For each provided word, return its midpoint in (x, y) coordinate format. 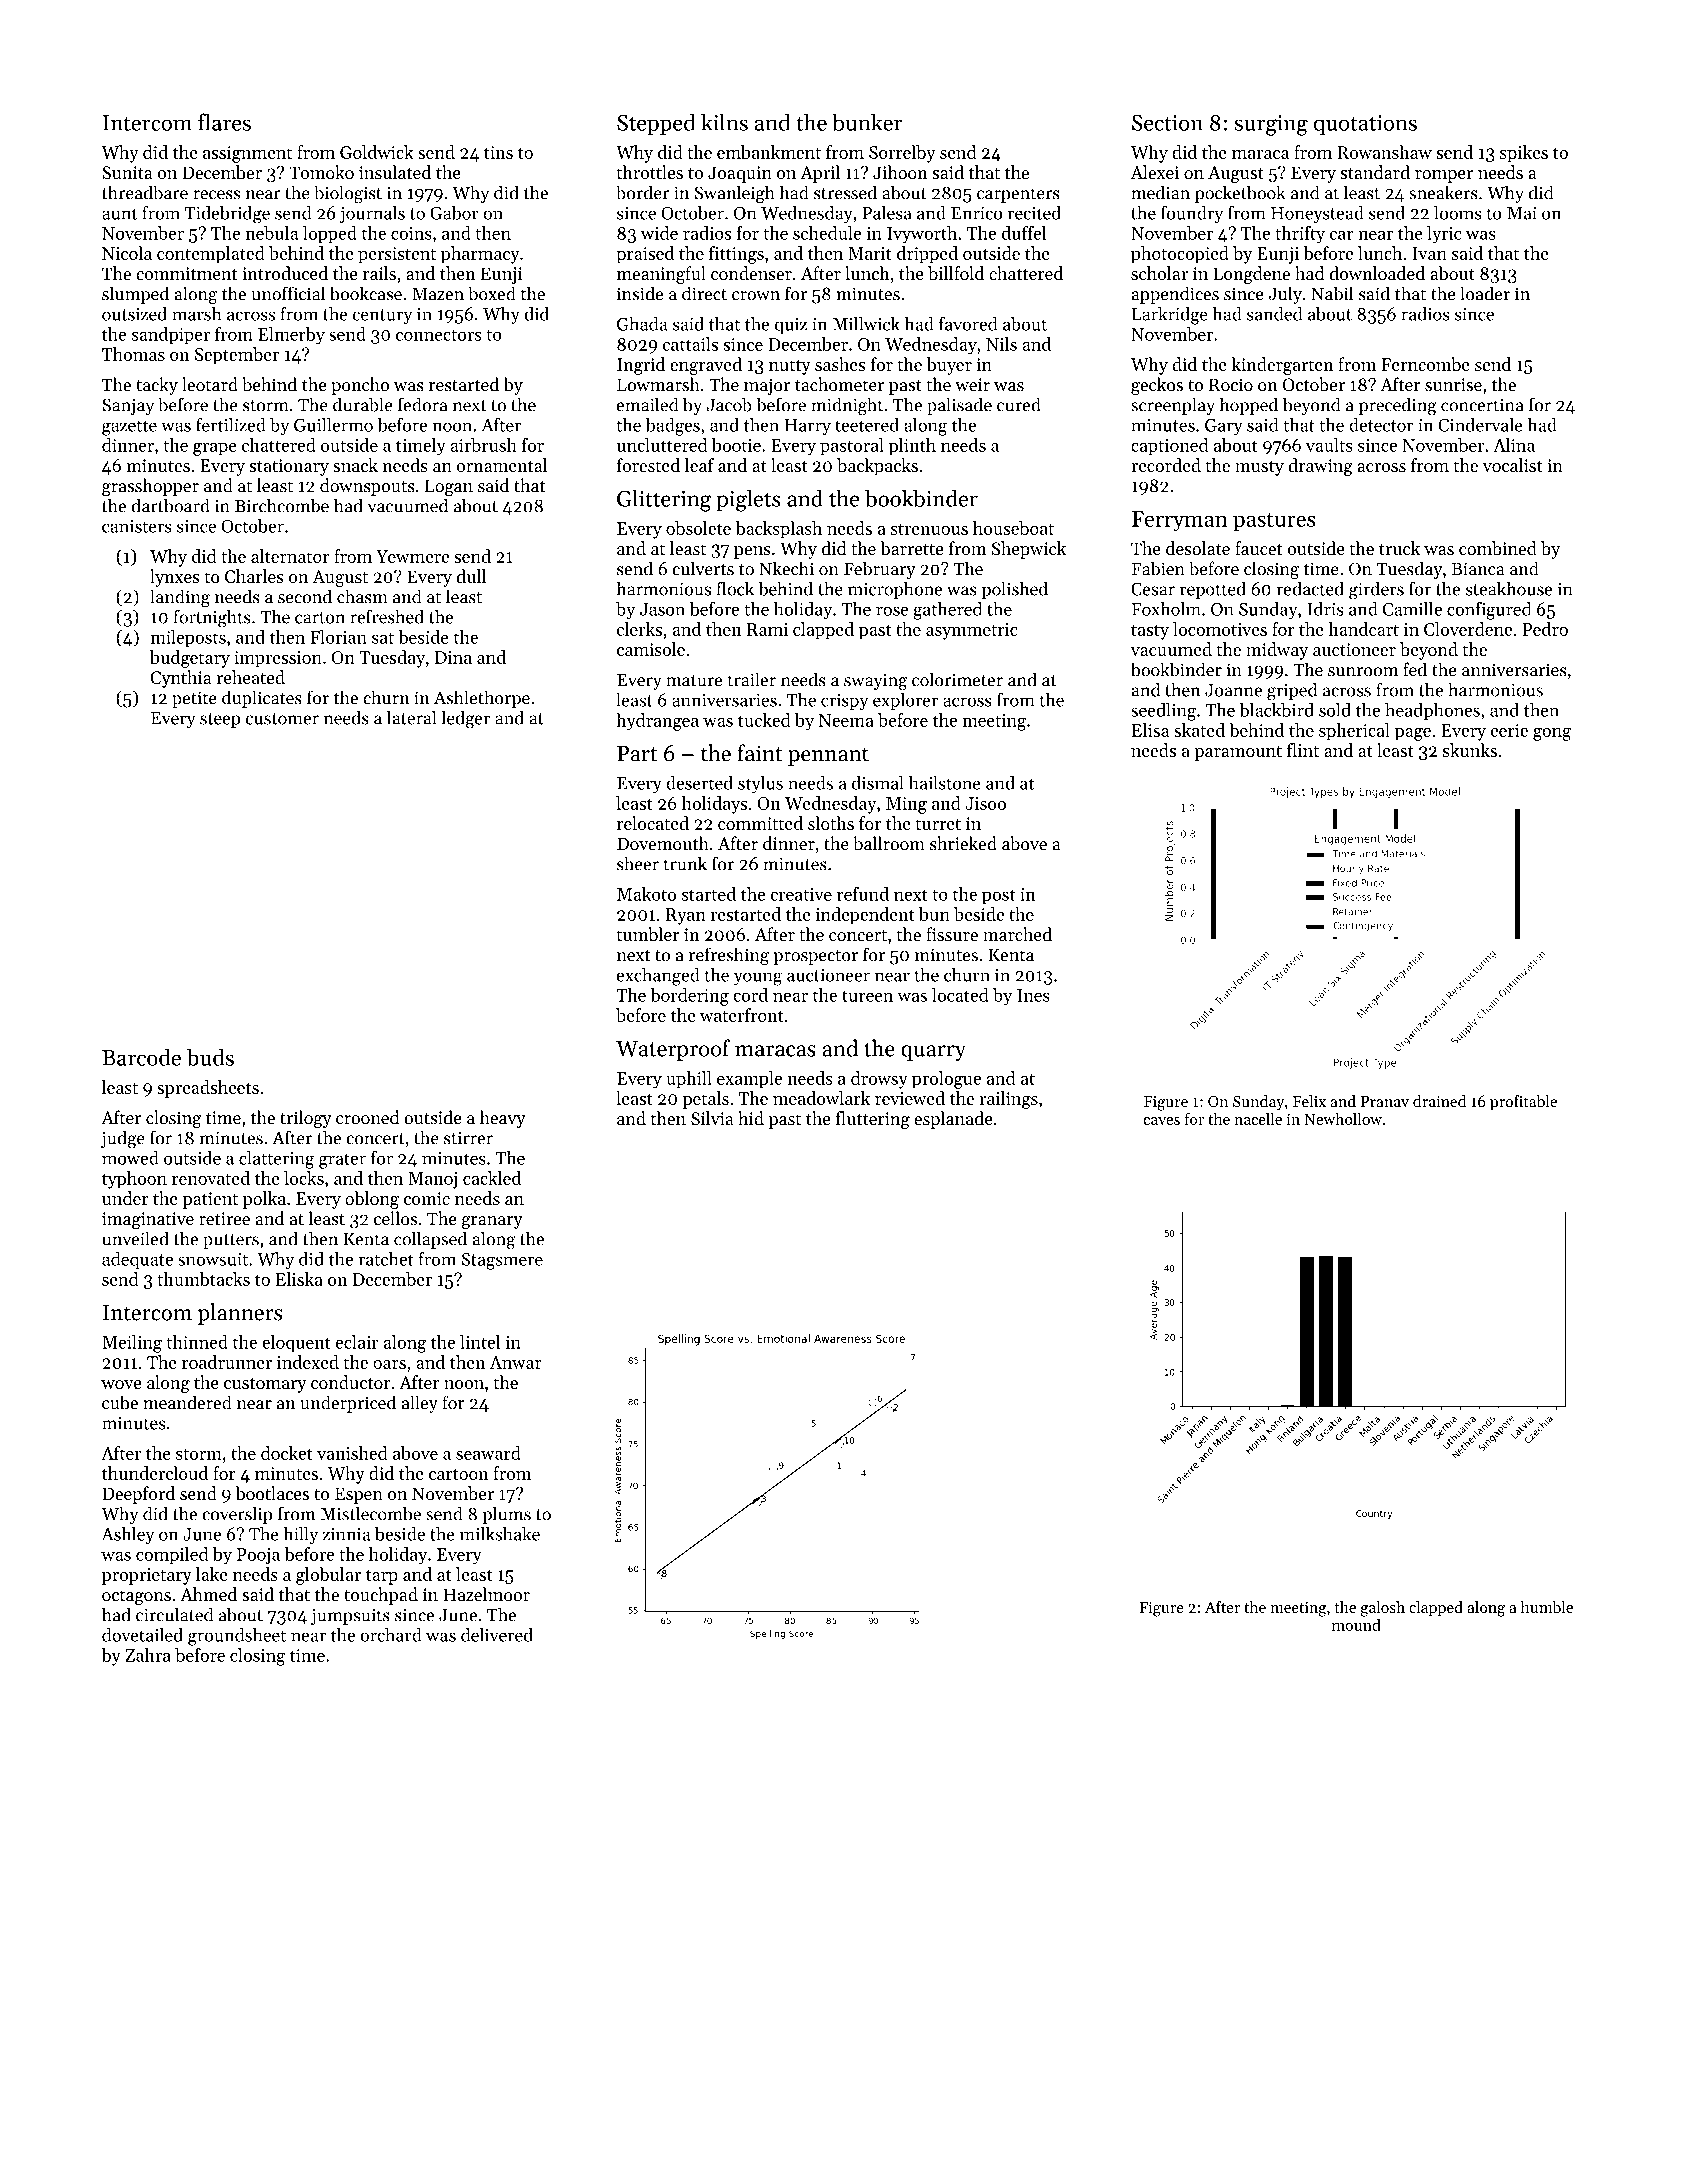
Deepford (138, 1495)
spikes (1524, 154)
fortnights (212, 618)
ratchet (386, 1259)
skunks (1470, 750)
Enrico (976, 213)
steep (220, 720)
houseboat (1013, 528)
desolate (1198, 548)
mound (1356, 1624)
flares (224, 122)
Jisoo (985, 803)
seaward (488, 1453)
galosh (1383, 1609)
